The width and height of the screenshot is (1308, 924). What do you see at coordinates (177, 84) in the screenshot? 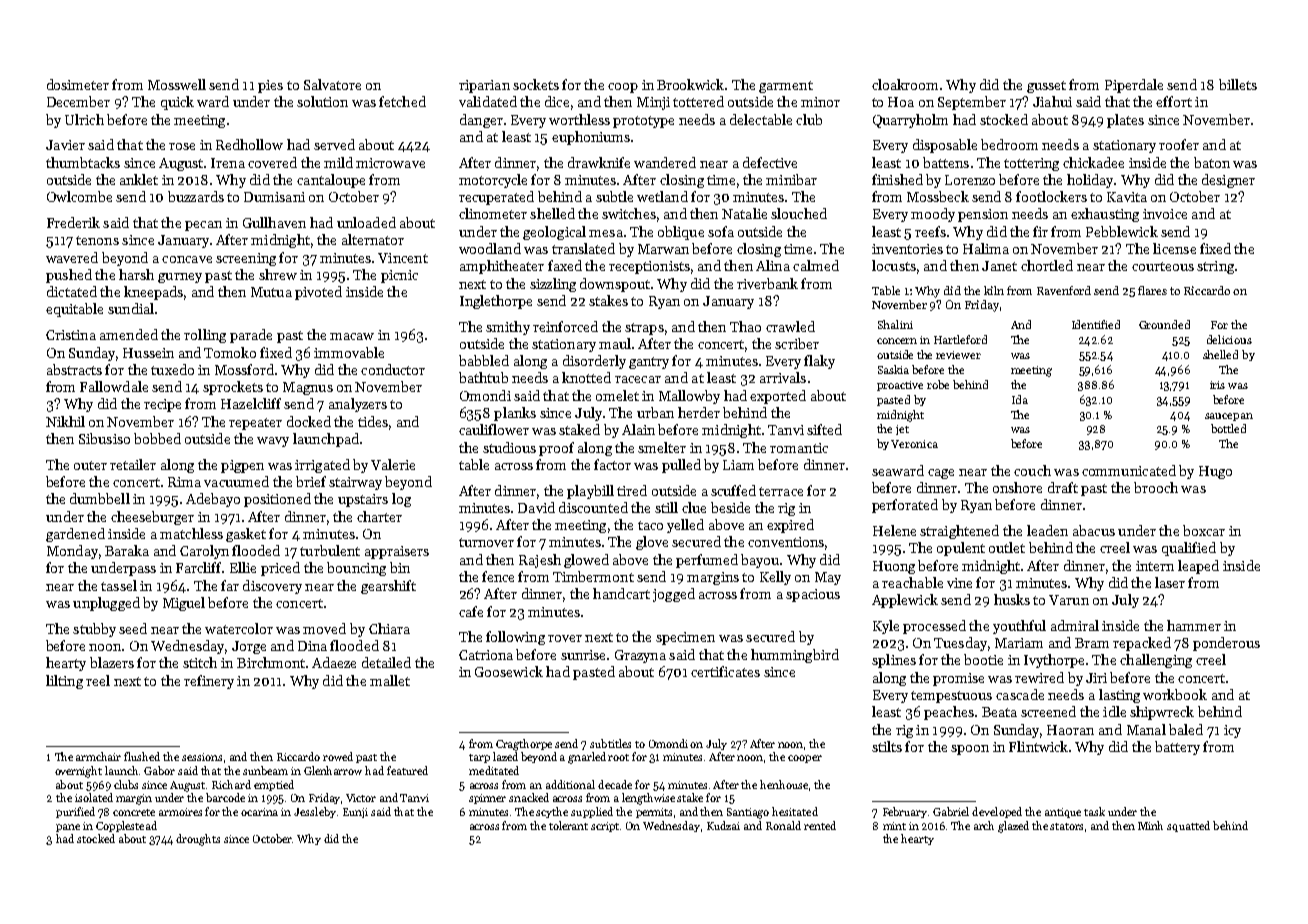
I see `Mosswell` at bounding box center [177, 84].
